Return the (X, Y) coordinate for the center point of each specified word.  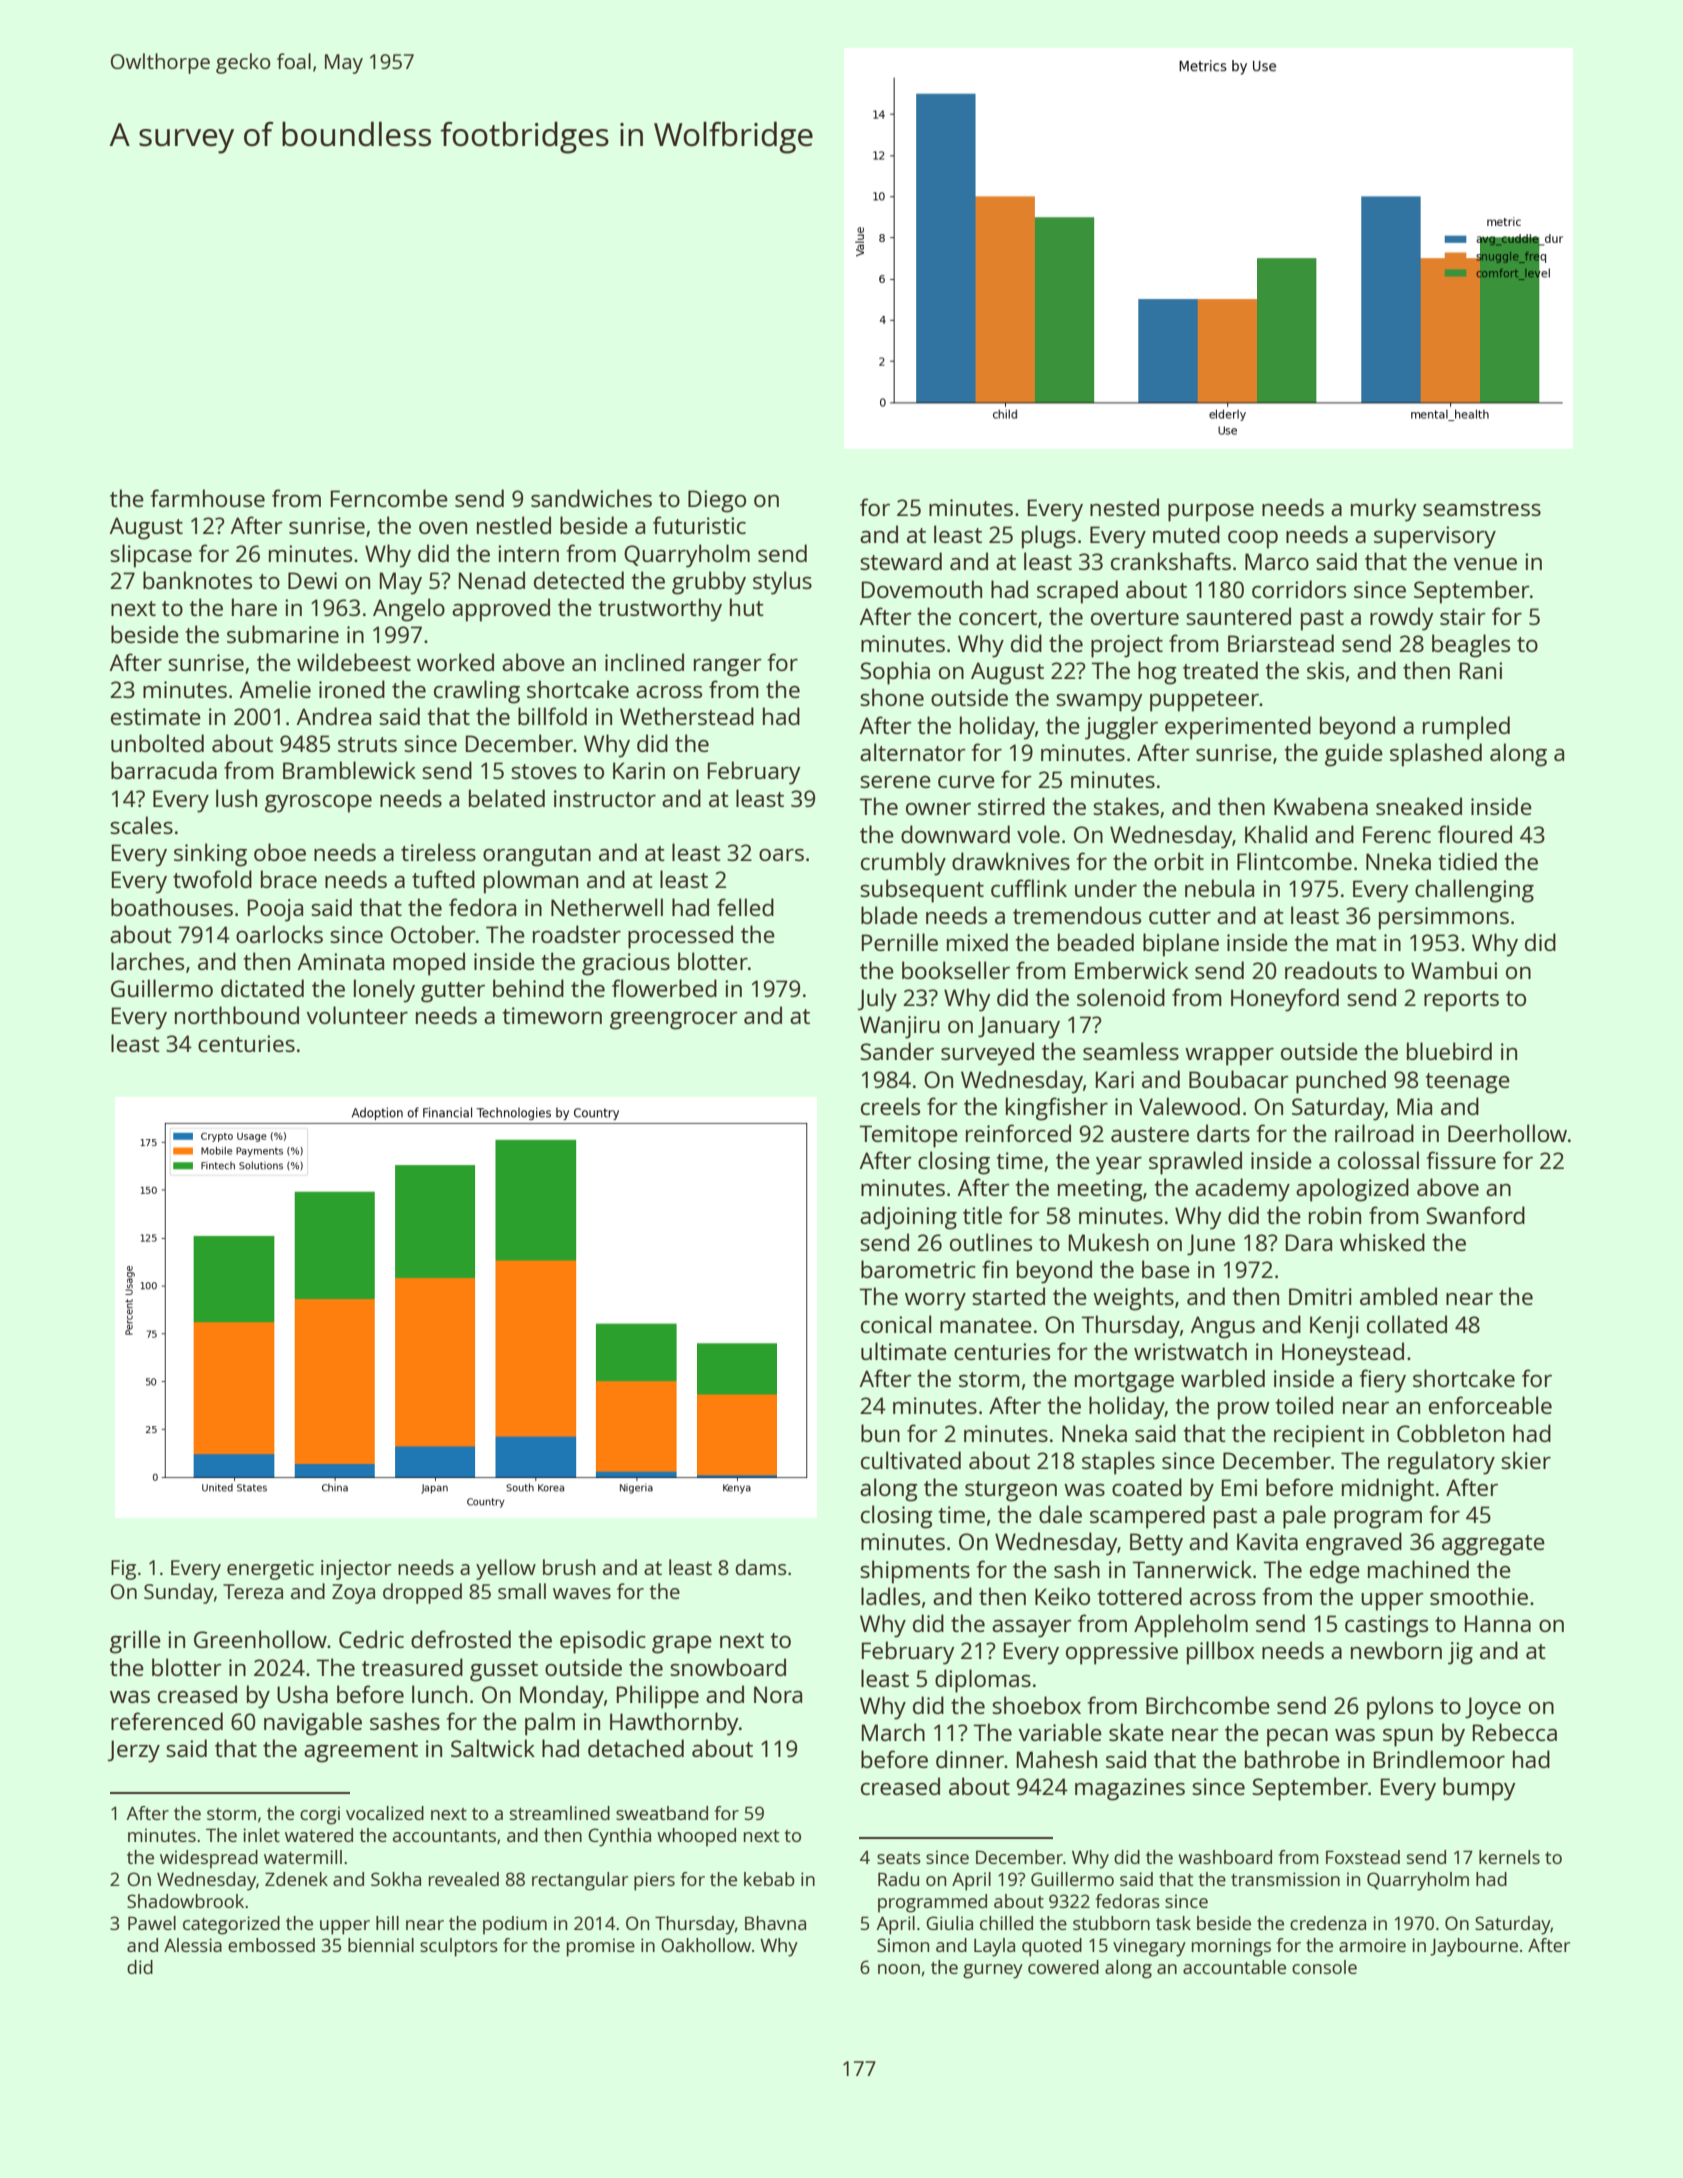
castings (1386, 1626)
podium (515, 1925)
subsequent (922, 891)
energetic (270, 1570)
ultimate (904, 1351)
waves (582, 1593)
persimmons (1444, 918)
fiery (1383, 1381)
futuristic (699, 525)
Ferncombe (389, 498)
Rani (1481, 670)
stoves (544, 771)
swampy (1099, 703)
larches (147, 961)
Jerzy (133, 1751)
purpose (1211, 513)
